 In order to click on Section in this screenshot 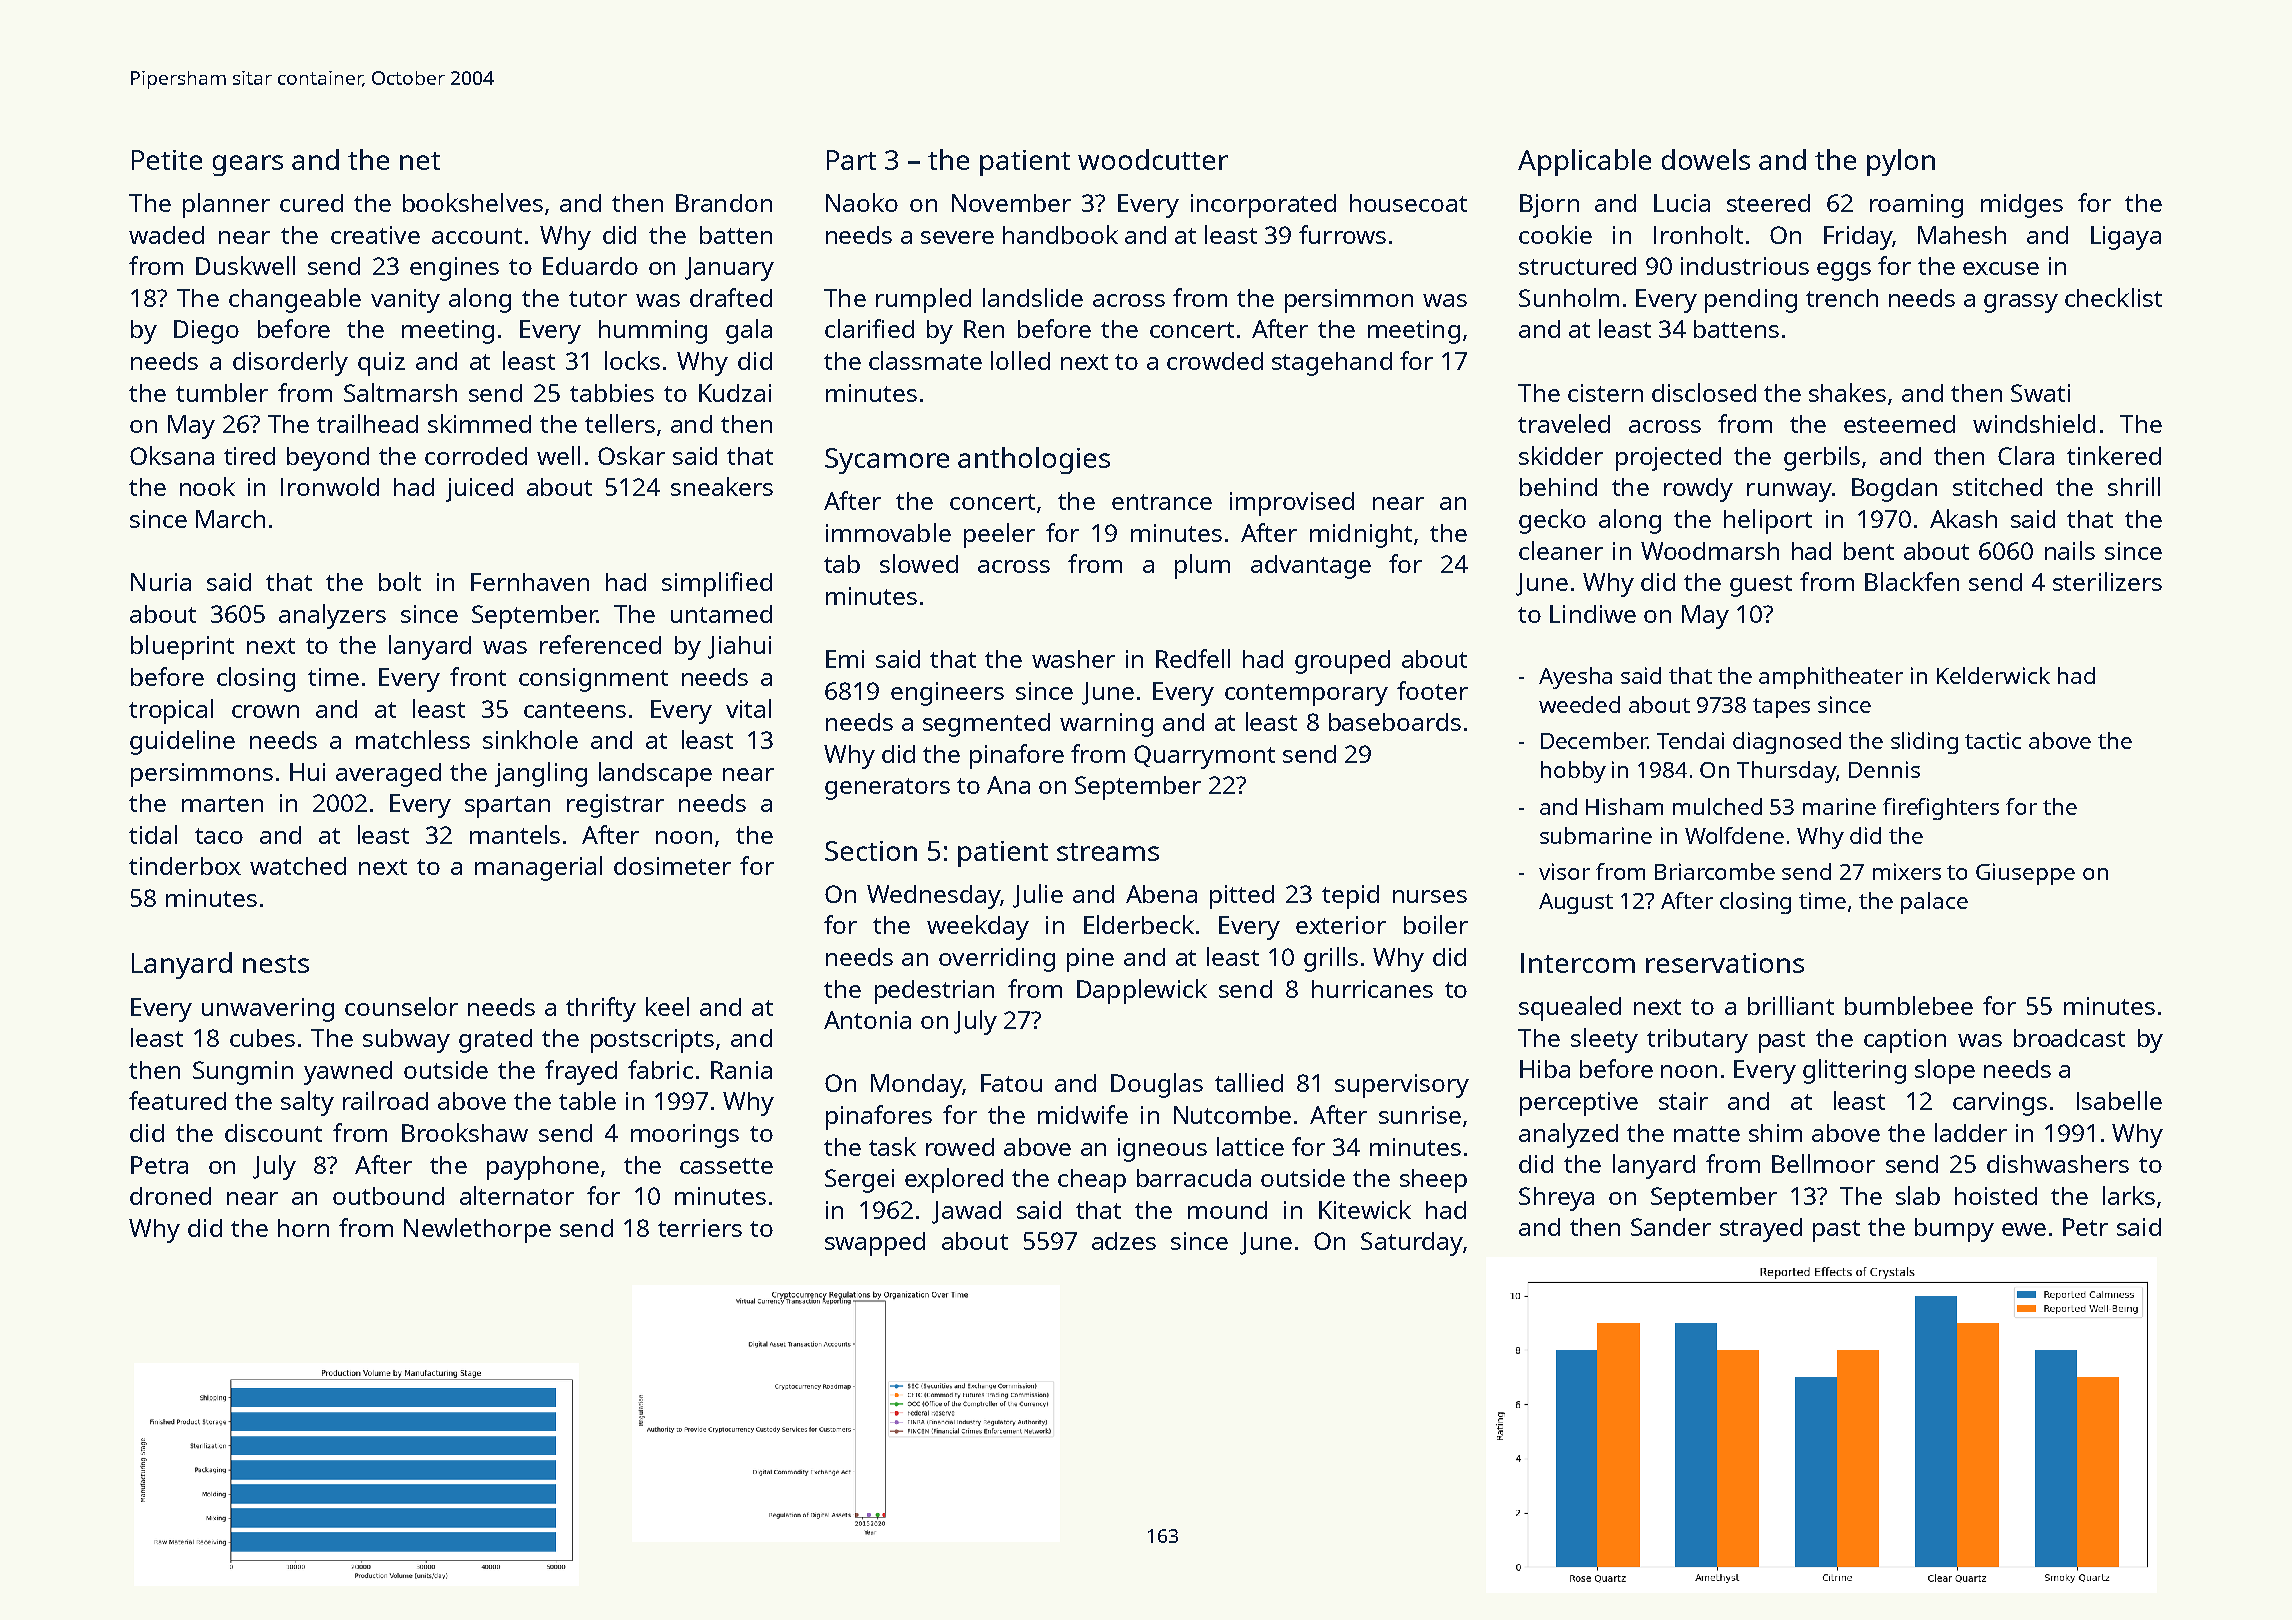, I will do `click(871, 851)`.
